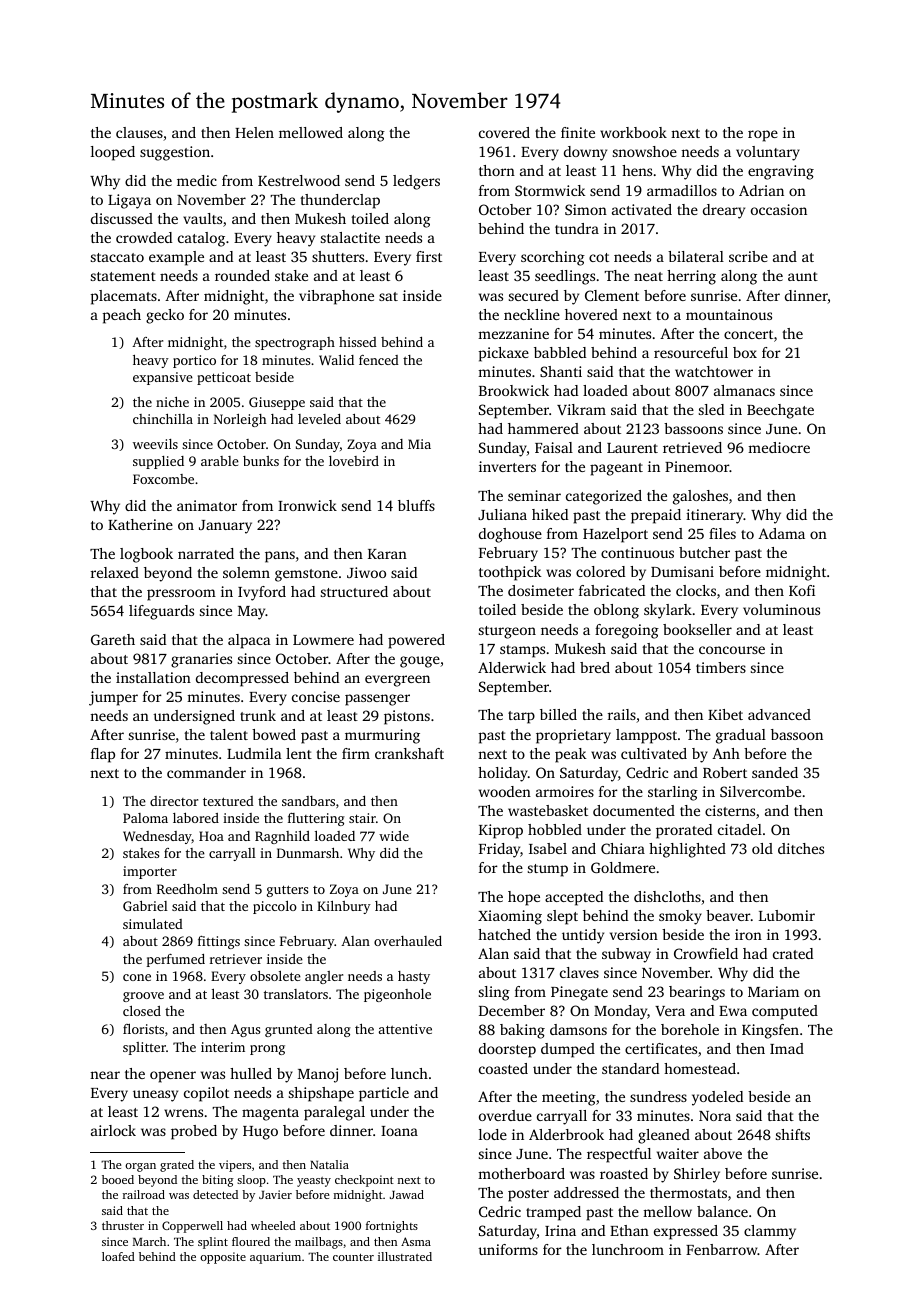  I want to click on booed, so click(118, 1179).
